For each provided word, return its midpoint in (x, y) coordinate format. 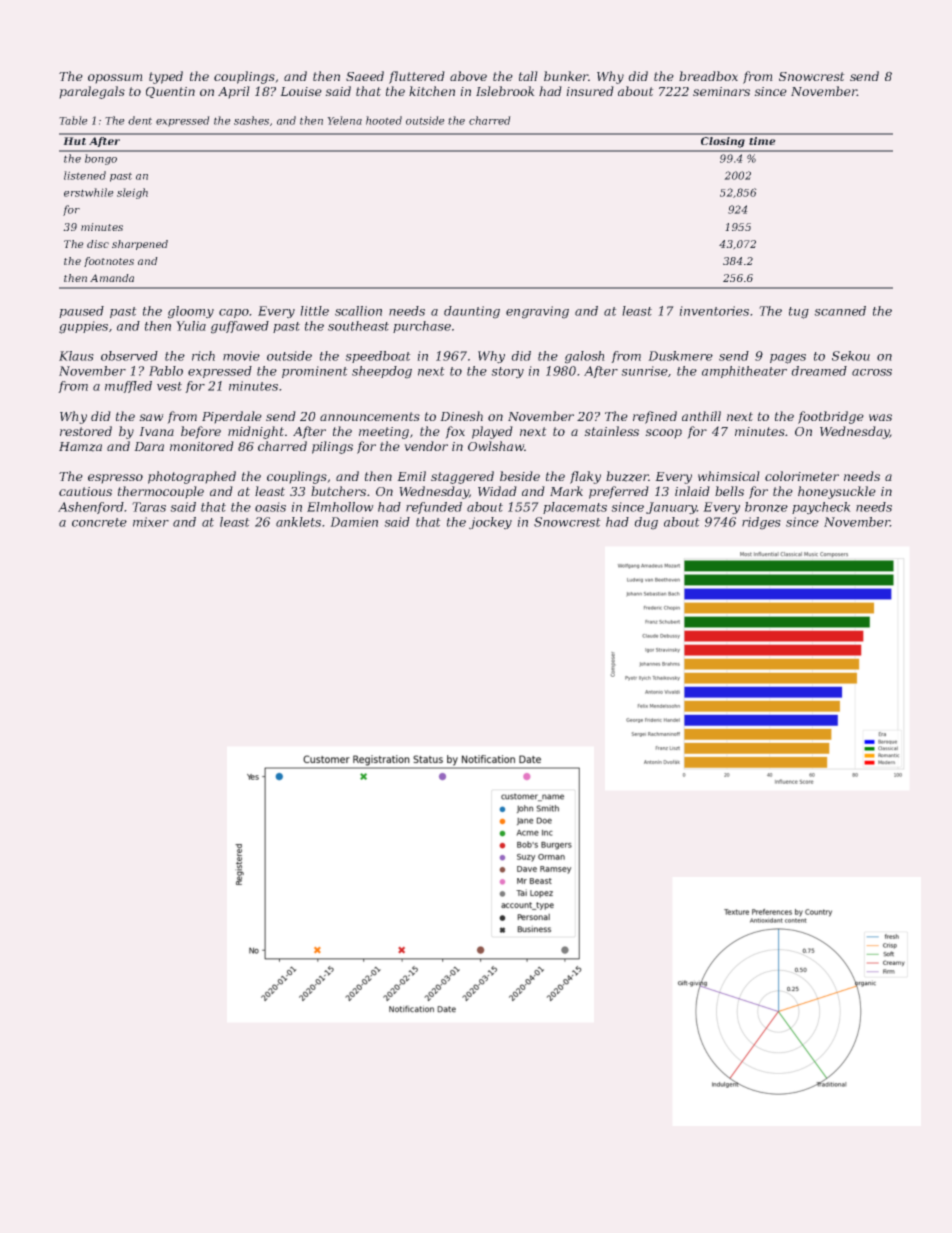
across (872, 372)
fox (455, 432)
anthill (701, 416)
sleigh (132, 193)
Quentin (170, 92)
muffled (128, 387)
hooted (384, 120)
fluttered (416, 77)
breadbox (708, 76)
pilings (332, 447)
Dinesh (462, 416)
